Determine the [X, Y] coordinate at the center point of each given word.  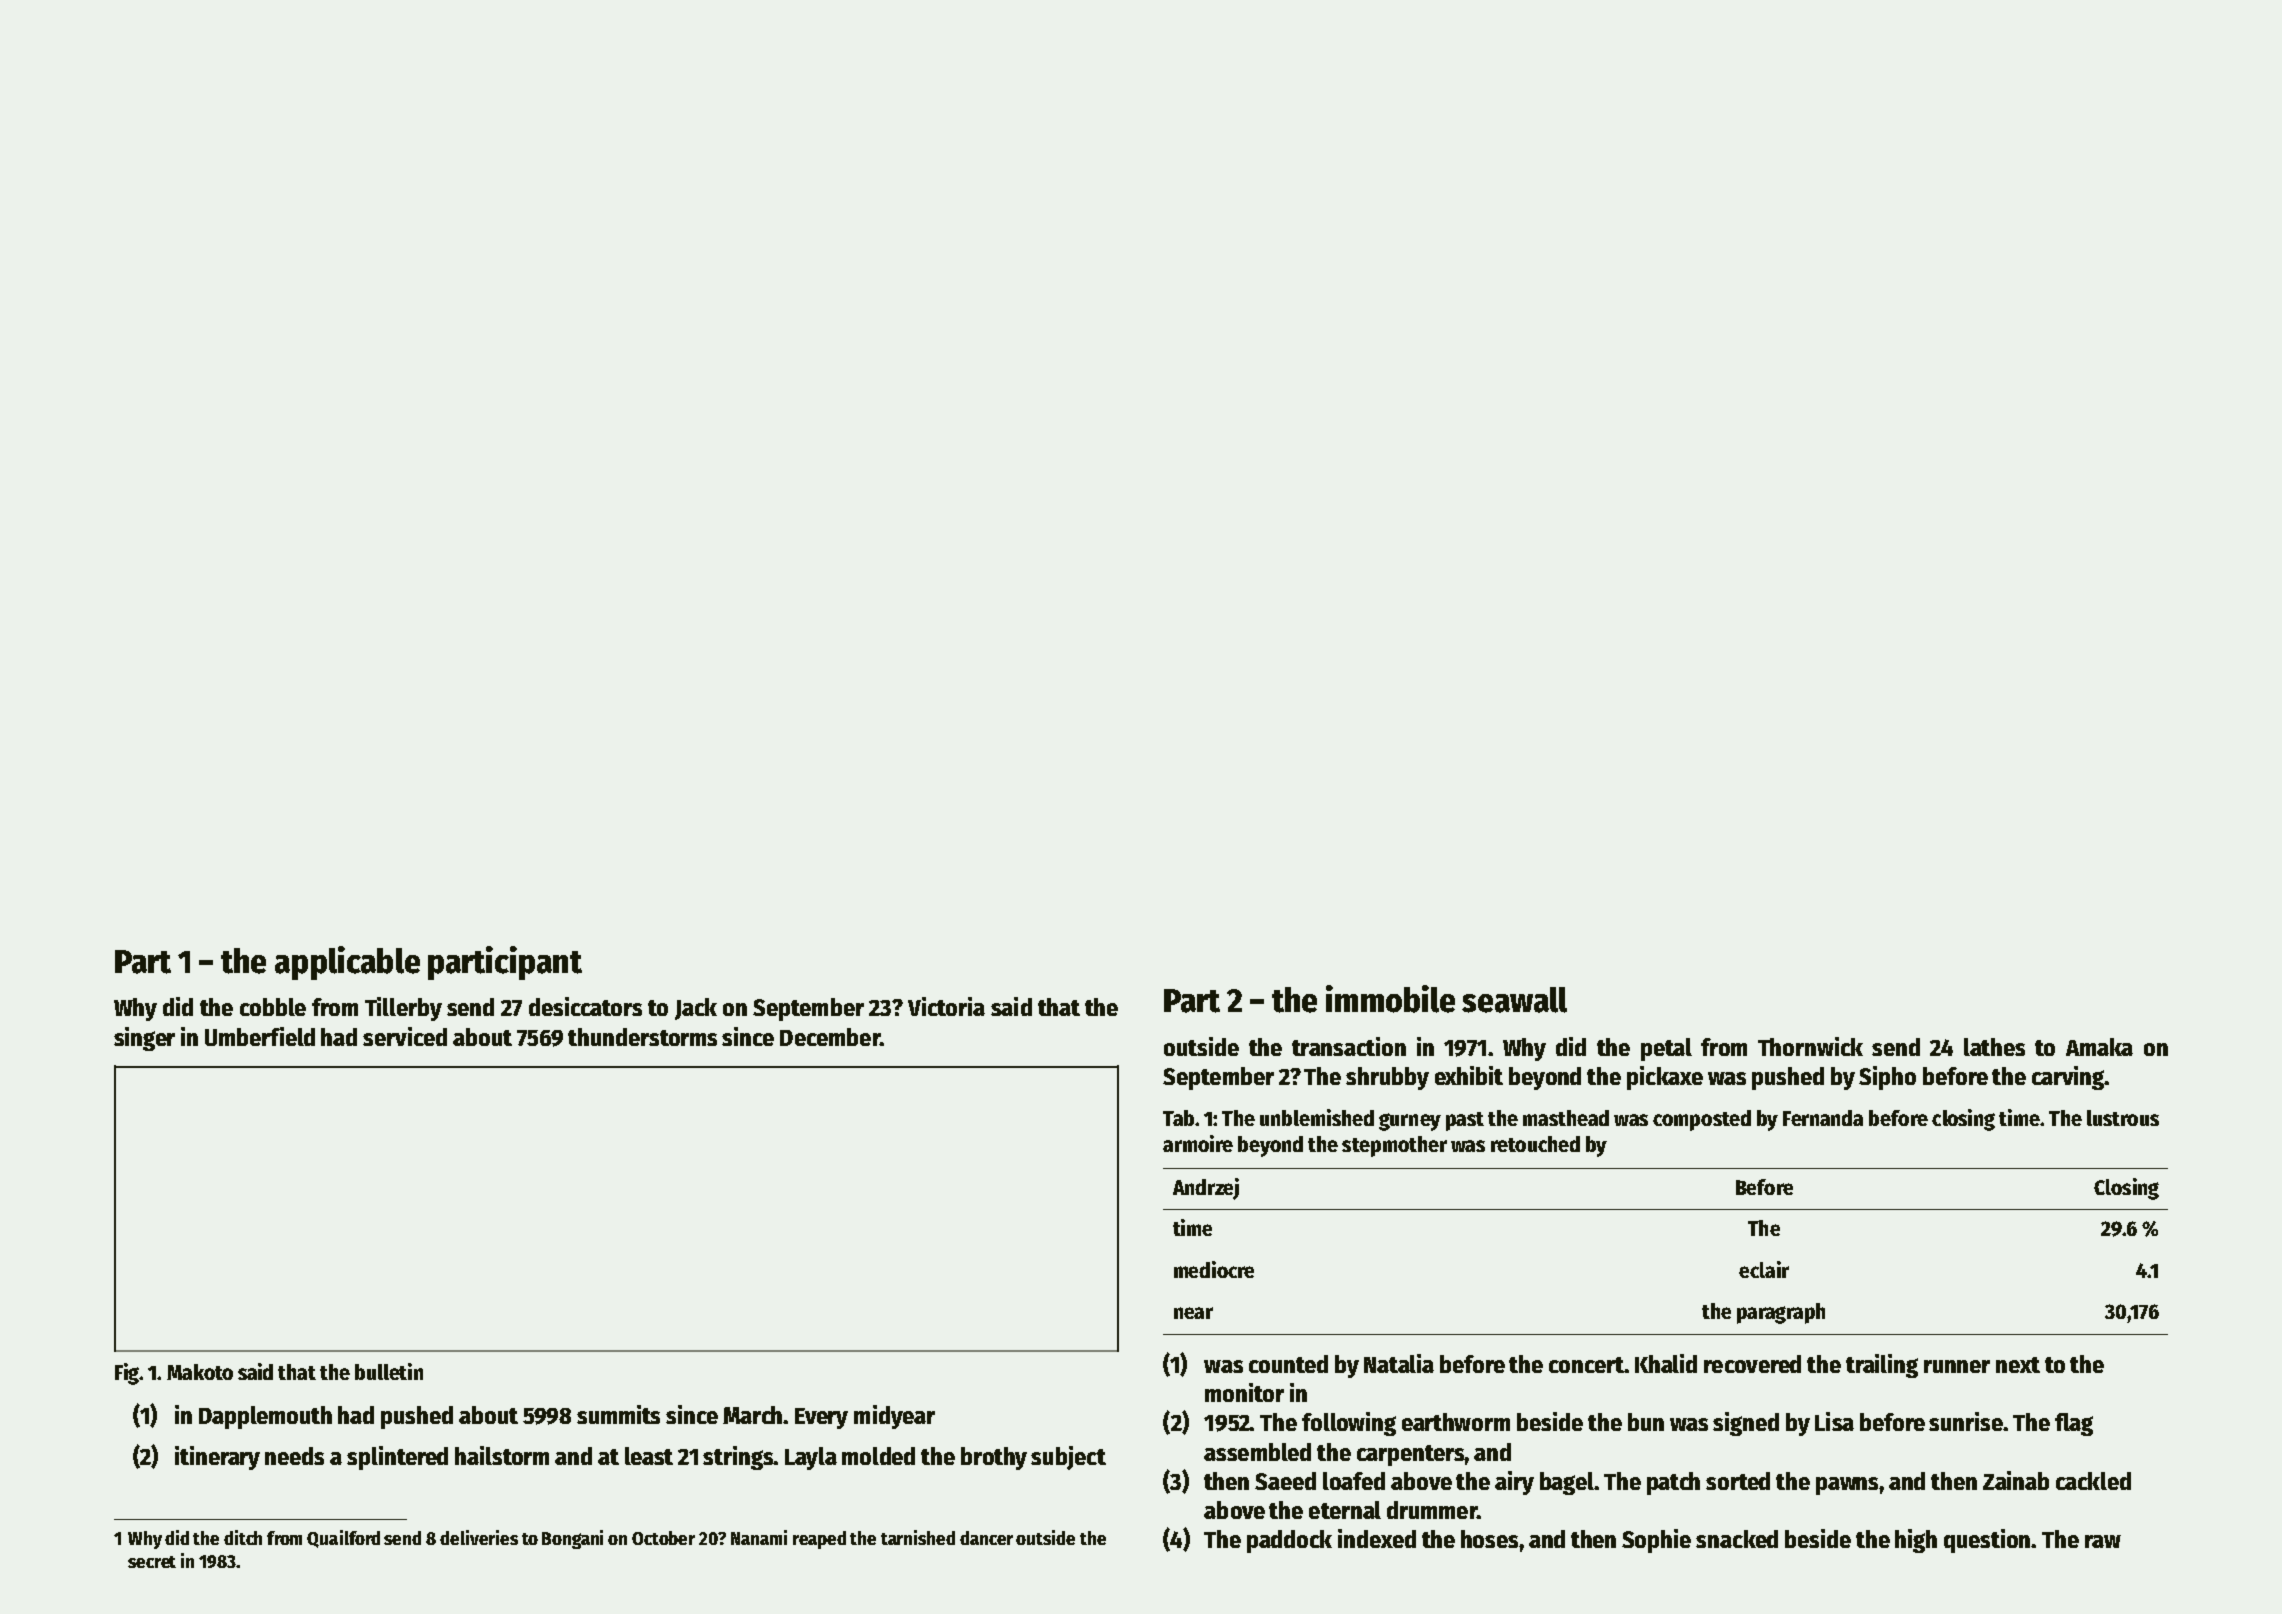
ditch [243, 1537]
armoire [1198, 1143]
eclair [1764, 1269]
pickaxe [1665, 1078]
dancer [986, 1538]
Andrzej [1206, 1189]
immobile [1390, 999]
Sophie [1656, 1541]
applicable [347, 963]
